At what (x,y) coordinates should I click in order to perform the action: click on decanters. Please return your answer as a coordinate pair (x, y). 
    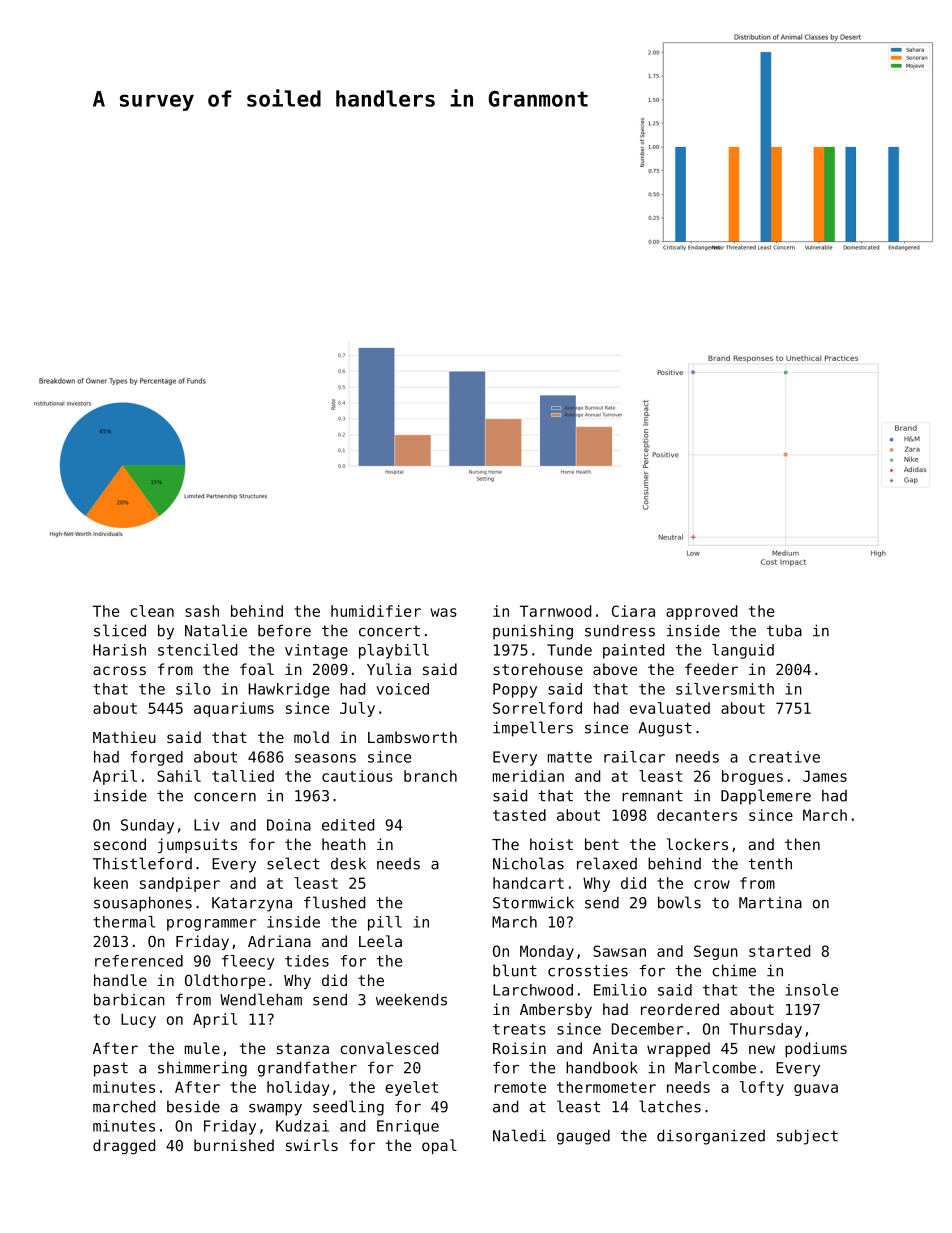
    Looking at the image, I should click on (697, 815).
